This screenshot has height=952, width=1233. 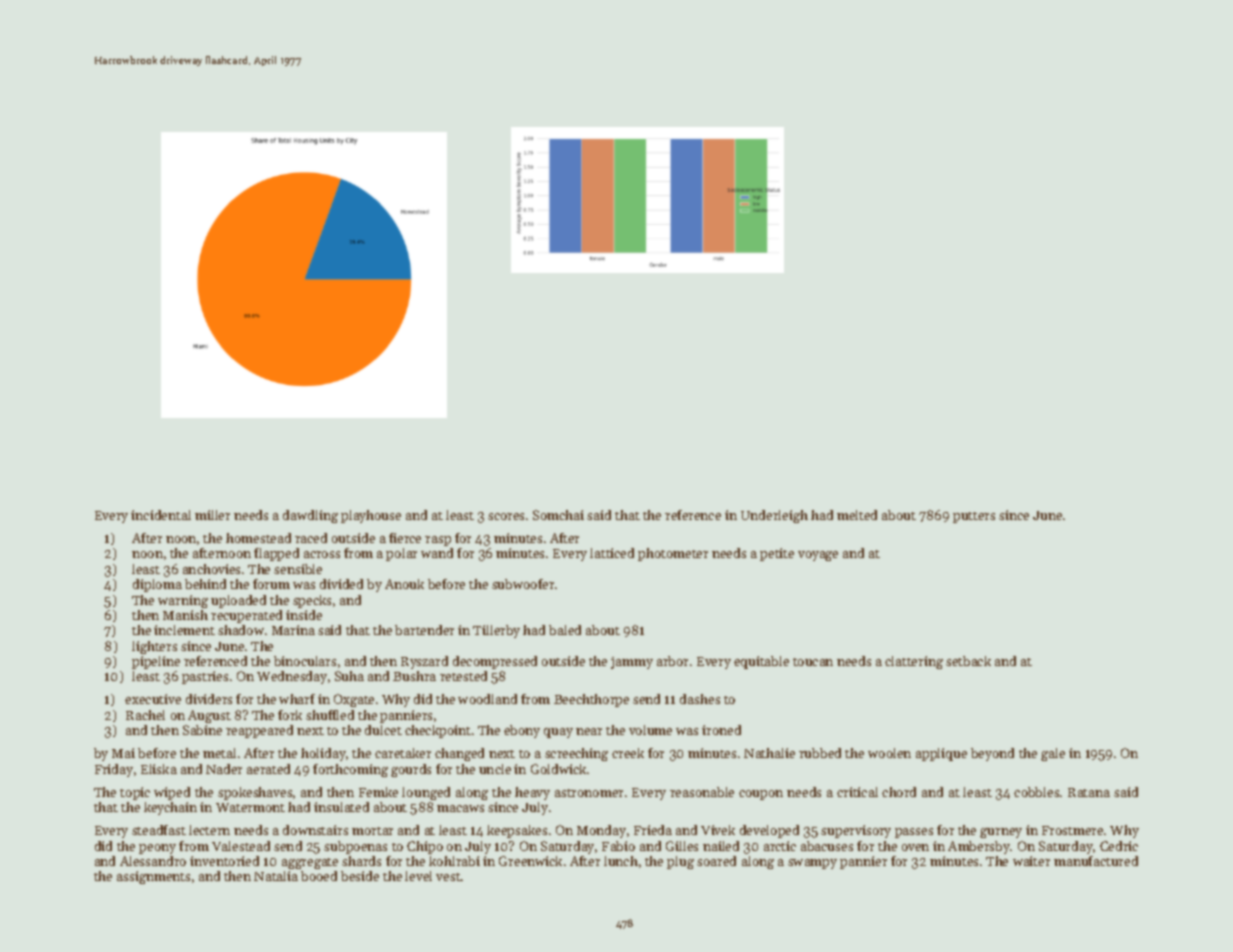 I want to click on woolen, so click(x=889, y=753).
